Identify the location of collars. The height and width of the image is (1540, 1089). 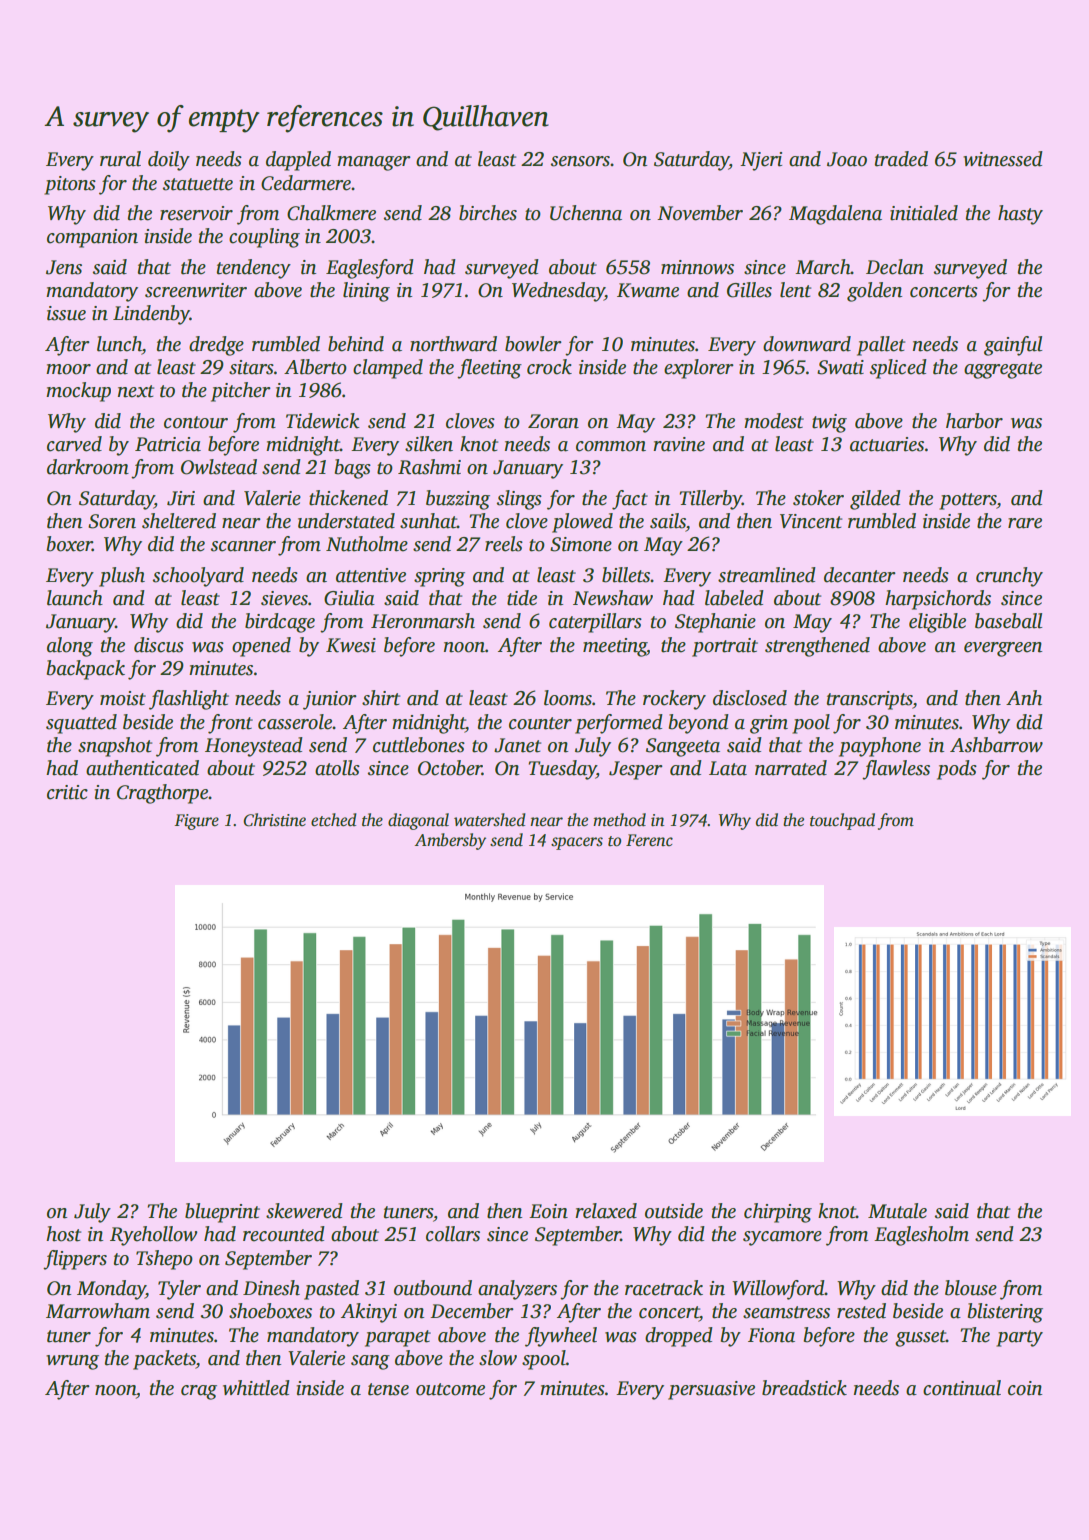
(453, 1234).
